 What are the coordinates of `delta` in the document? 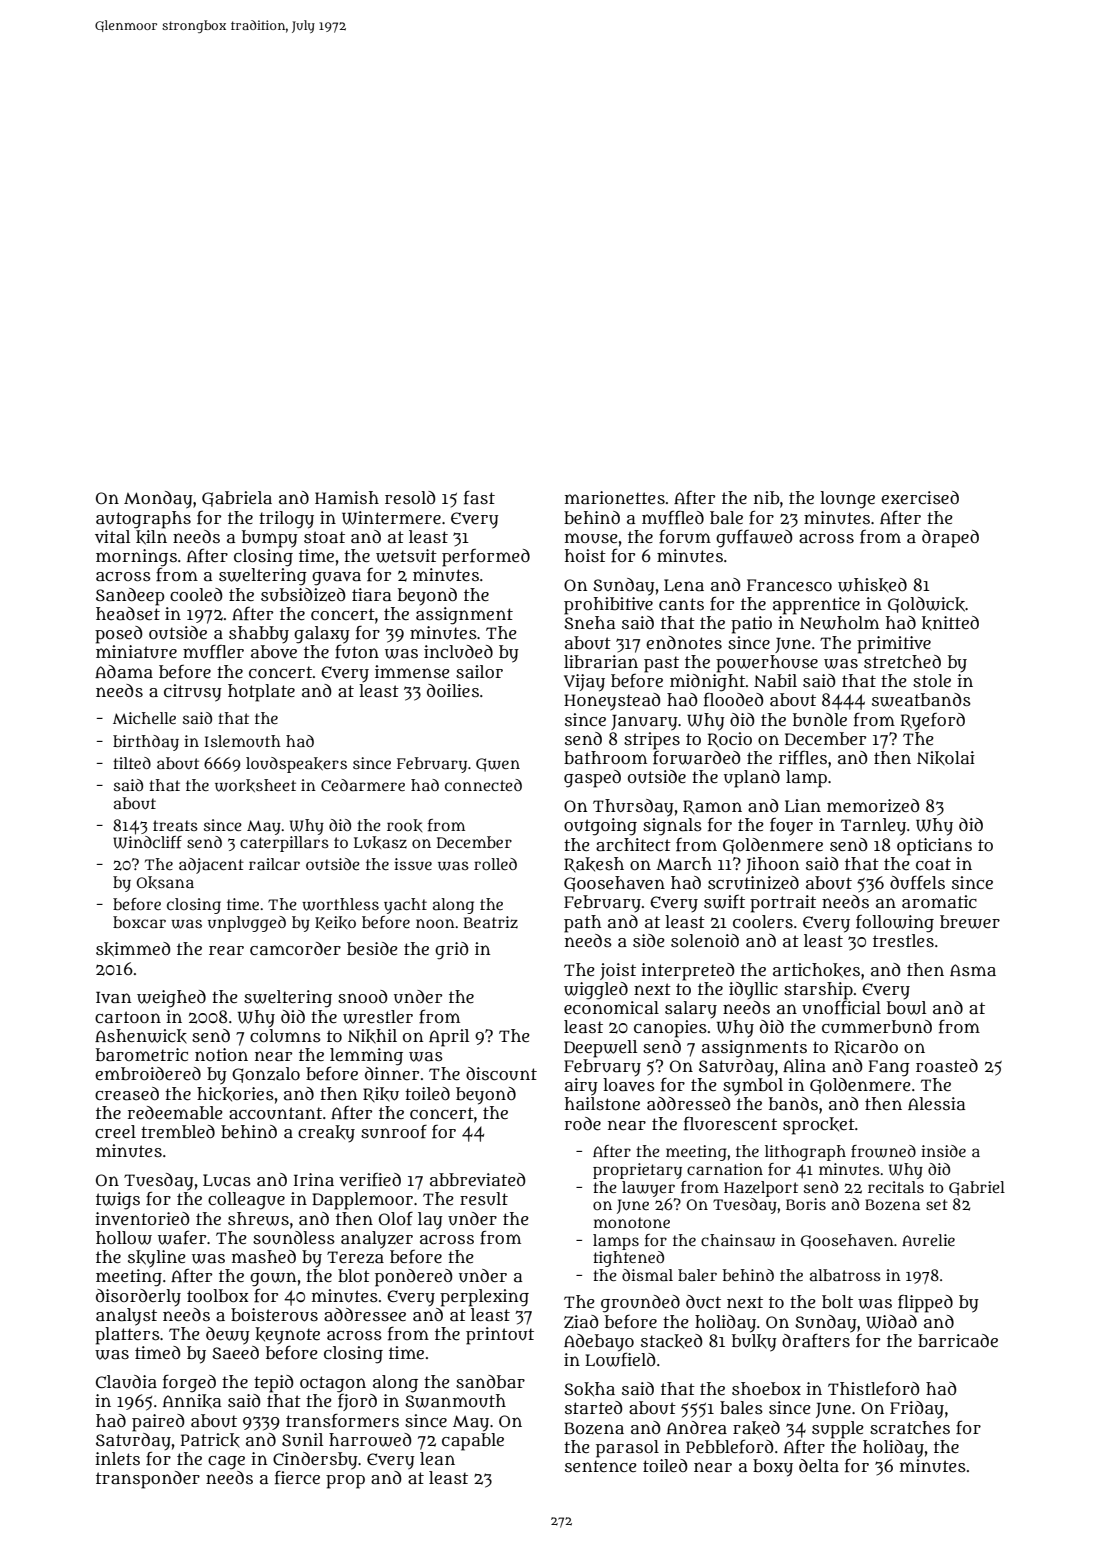 It's located at (819, 1466).
